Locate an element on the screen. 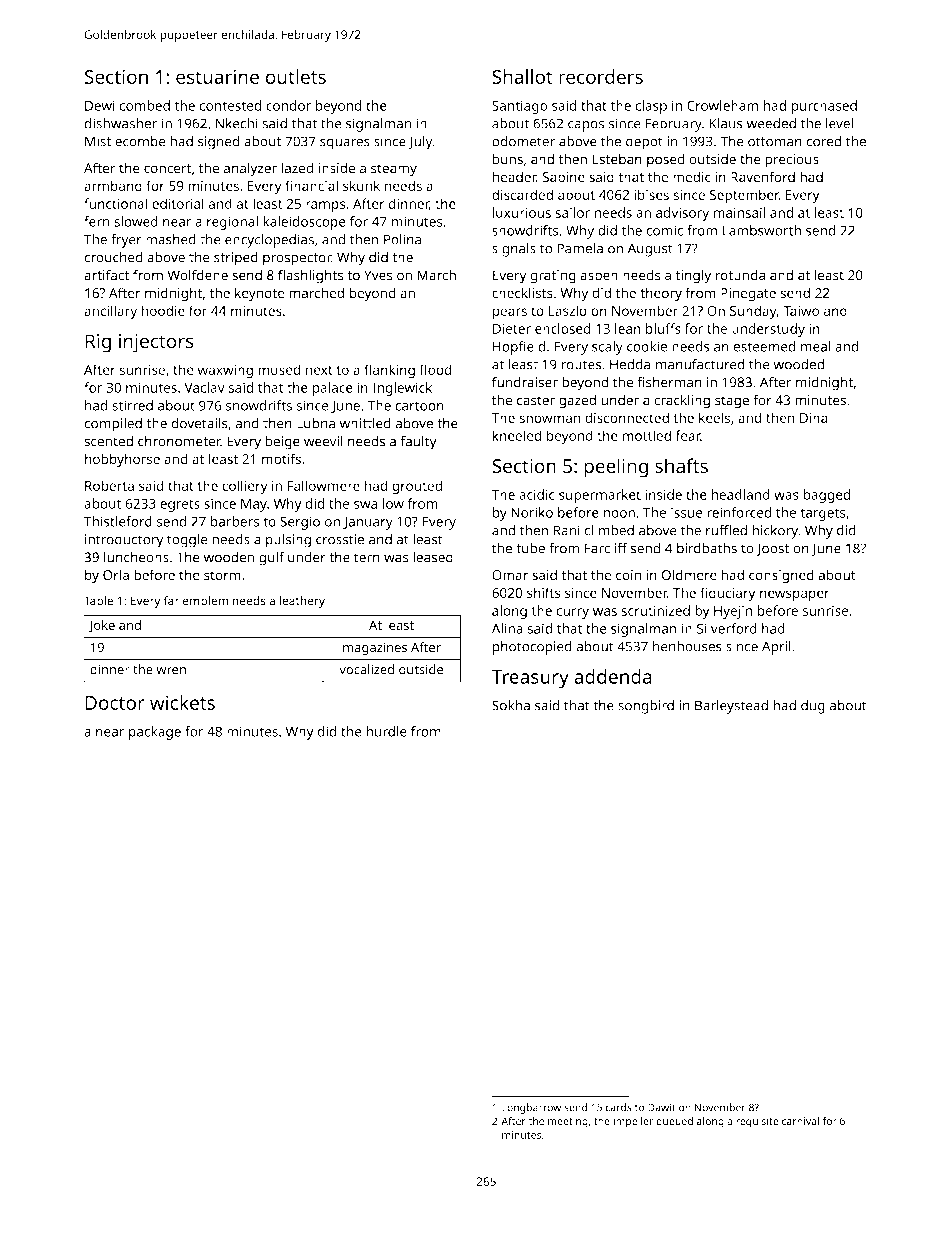 This screenshot has width=952, height=1233. purchased is located at coordinates (824, 107).
